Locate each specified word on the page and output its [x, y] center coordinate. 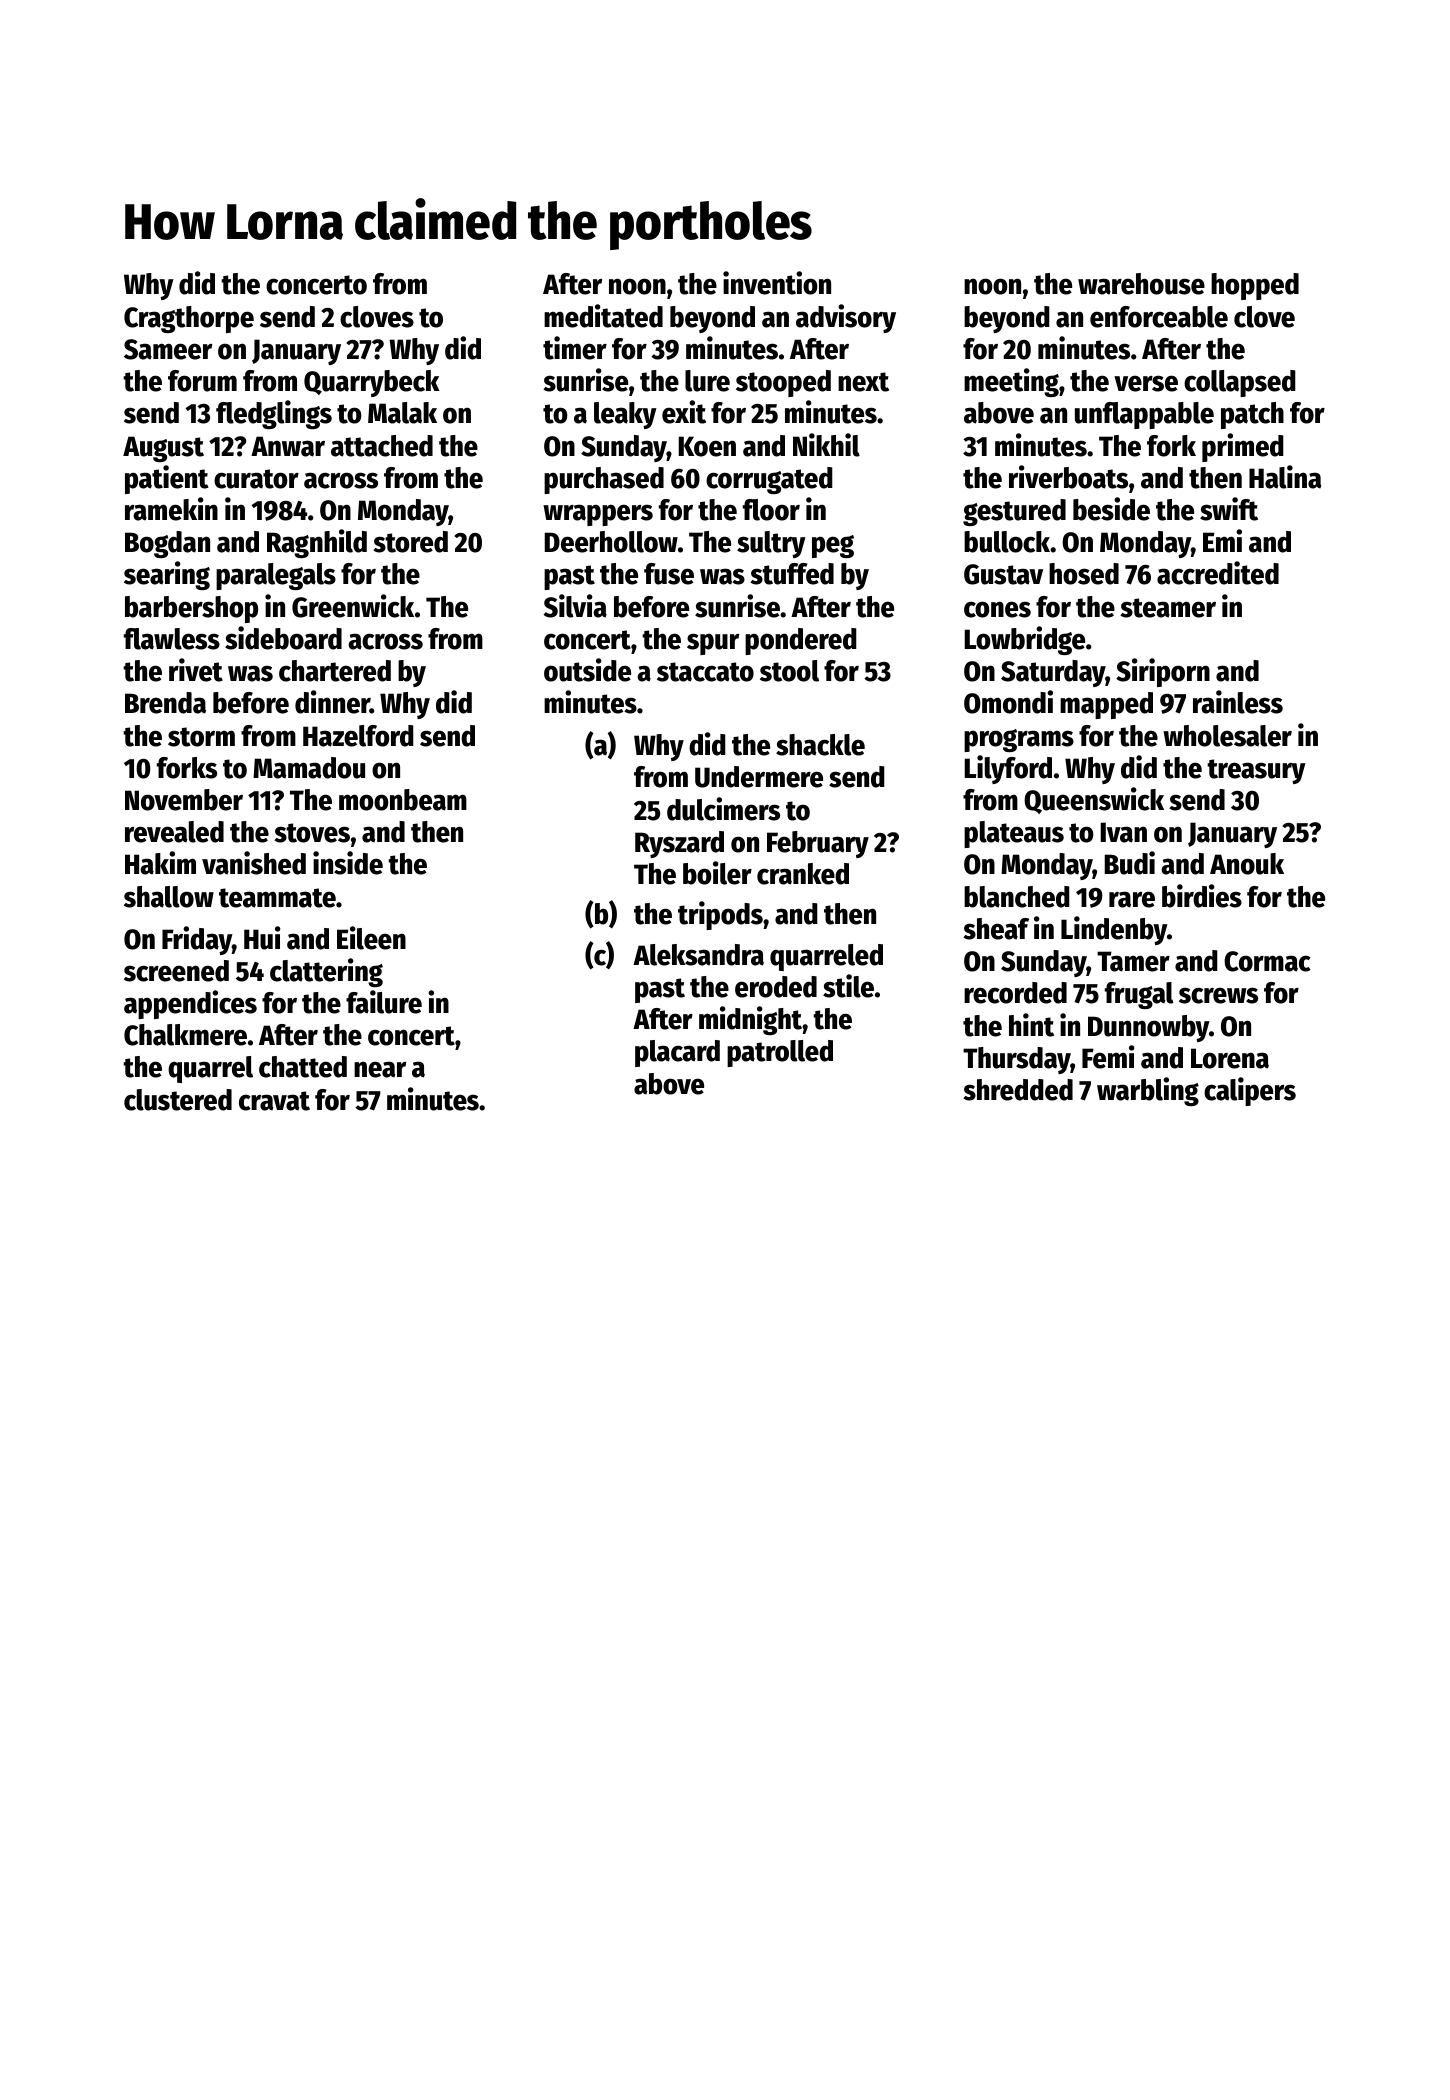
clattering [326, 972]
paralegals [276, 576]
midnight [750, 1020]
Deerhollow [611, 542]
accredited [1218, 573]
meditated [603, 316]
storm [201, 737]
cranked [803, 874]
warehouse [1141, 284]
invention [777, 283]
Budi [1129, 863]
